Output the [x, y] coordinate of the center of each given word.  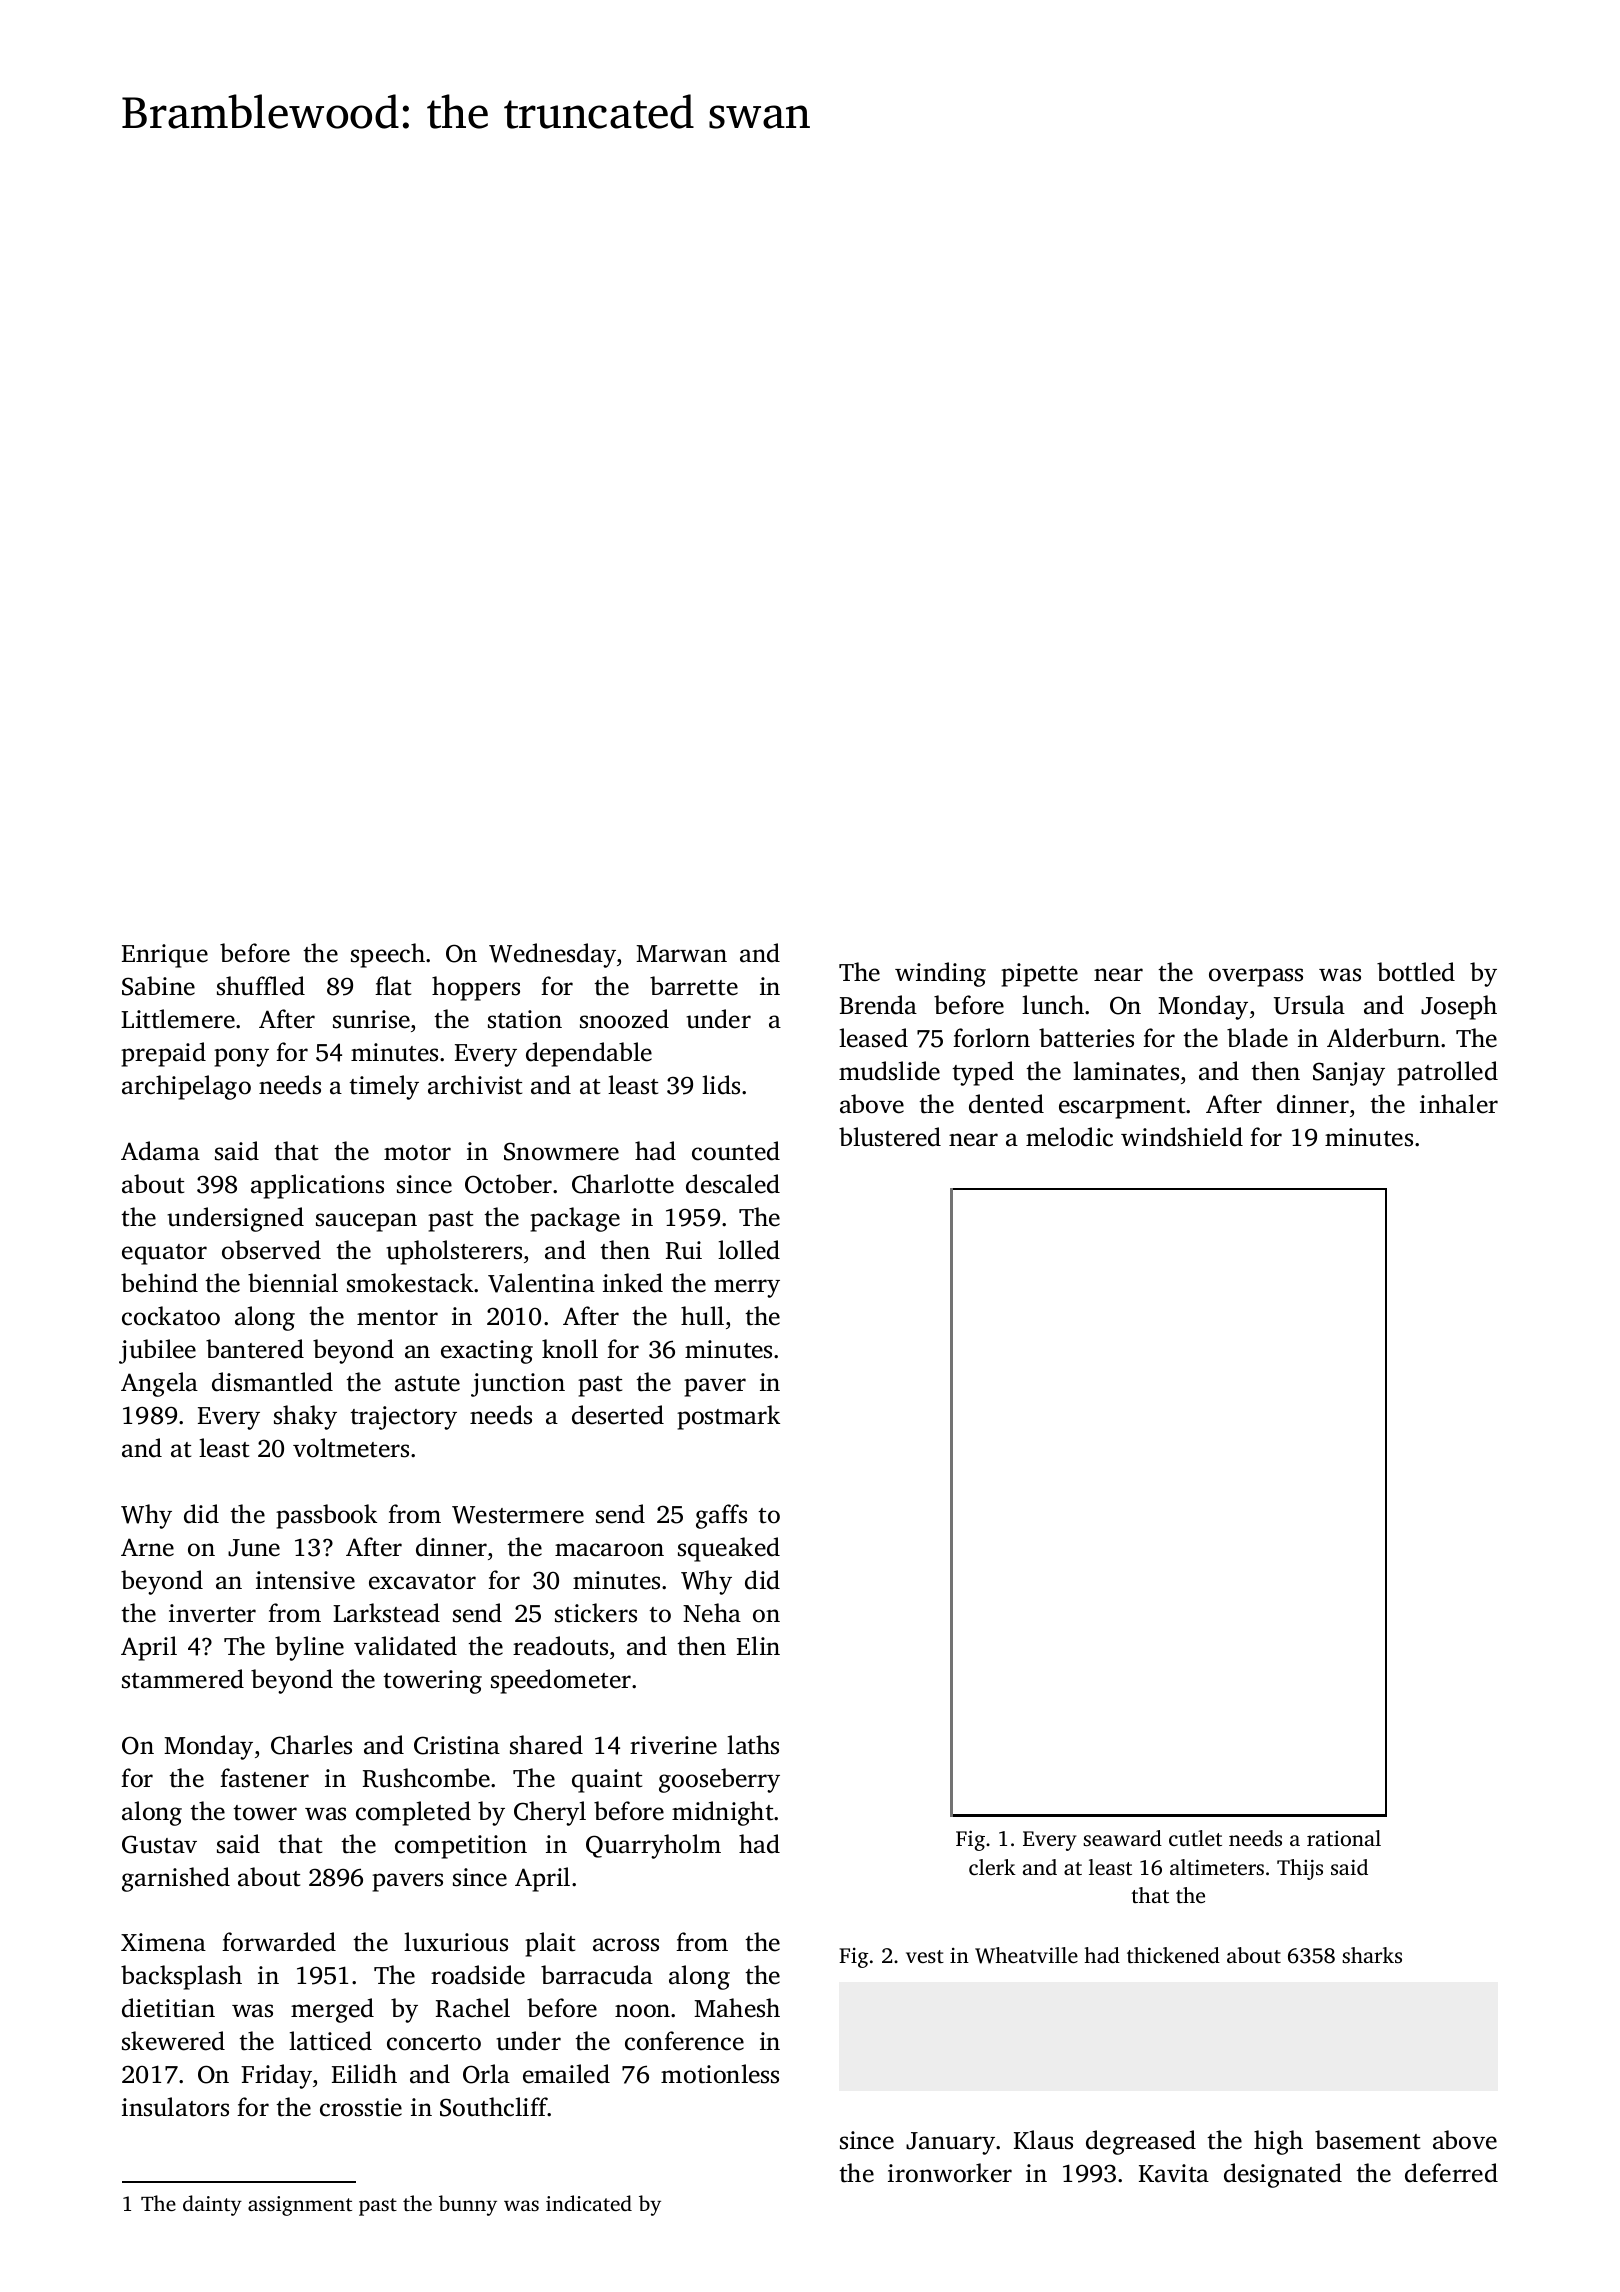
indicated [589, 2203]
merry [747, 1288]
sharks [1372, 1955]
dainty [212, 2205]
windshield [1182, 1137]
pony [241, 1057]
